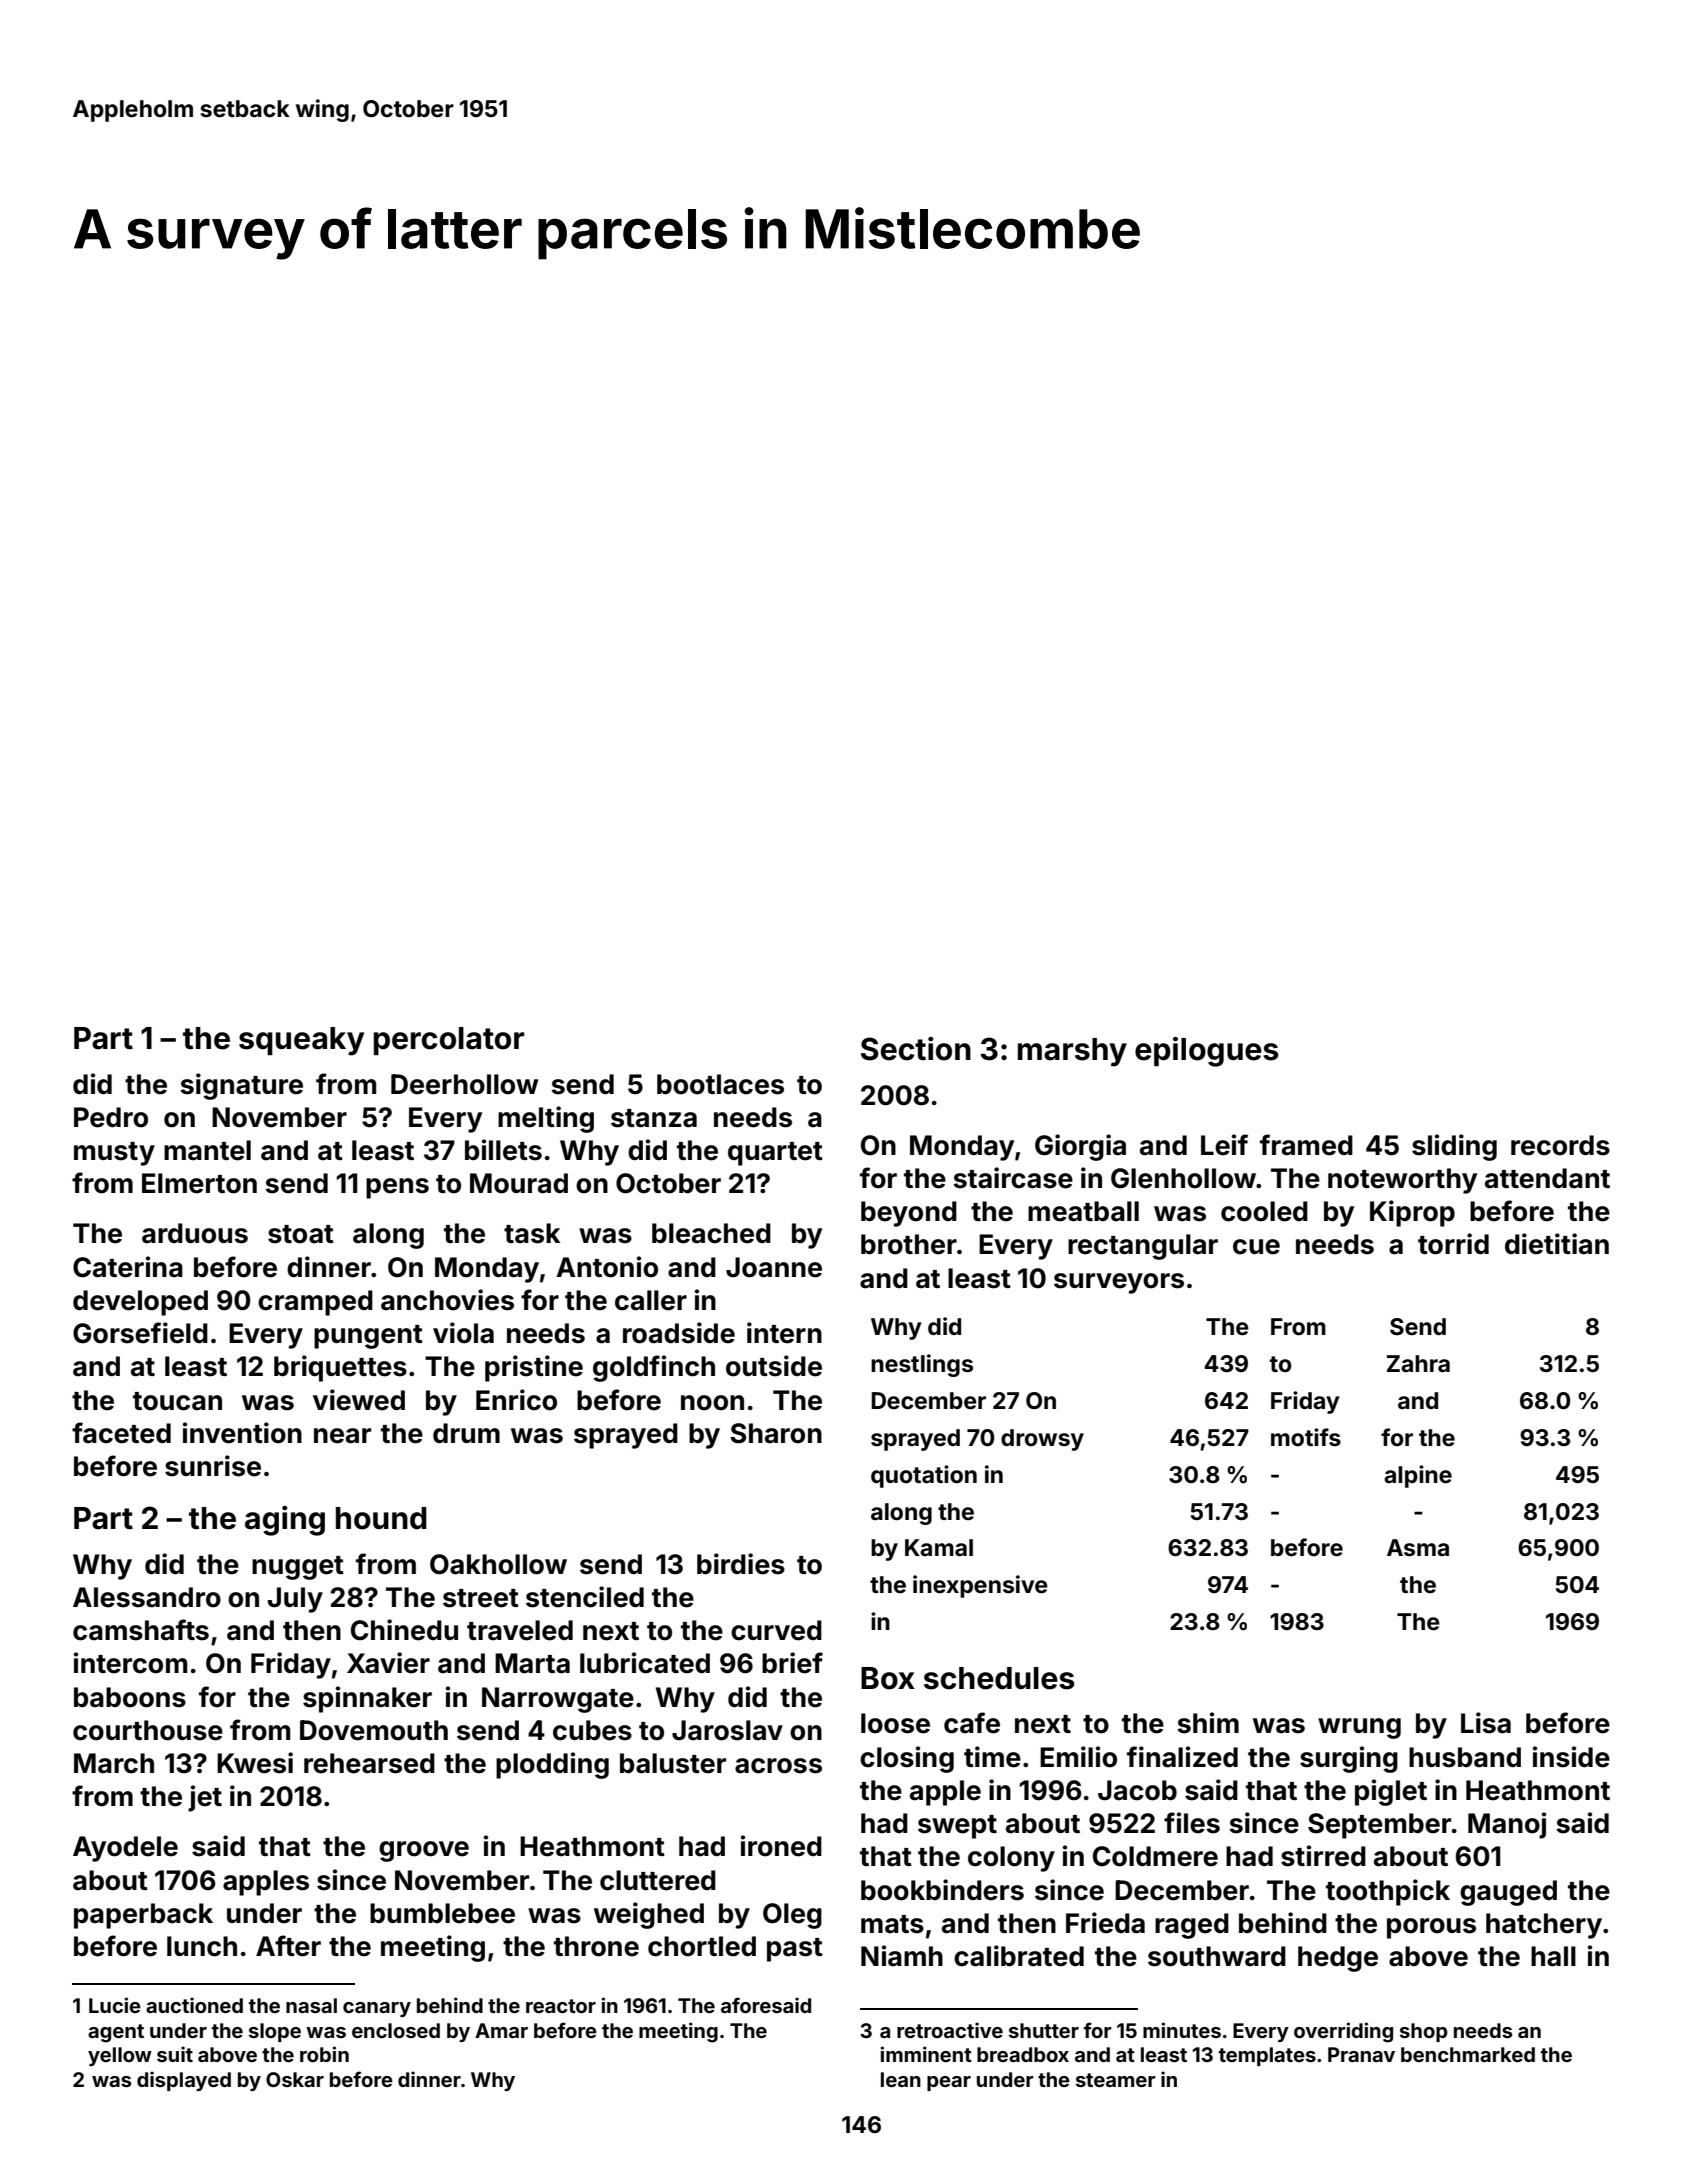  What do you see at coordinates (1207, 1052) in the screenshot?
I see `epilogues` at bounding box center [1207, 1052].
